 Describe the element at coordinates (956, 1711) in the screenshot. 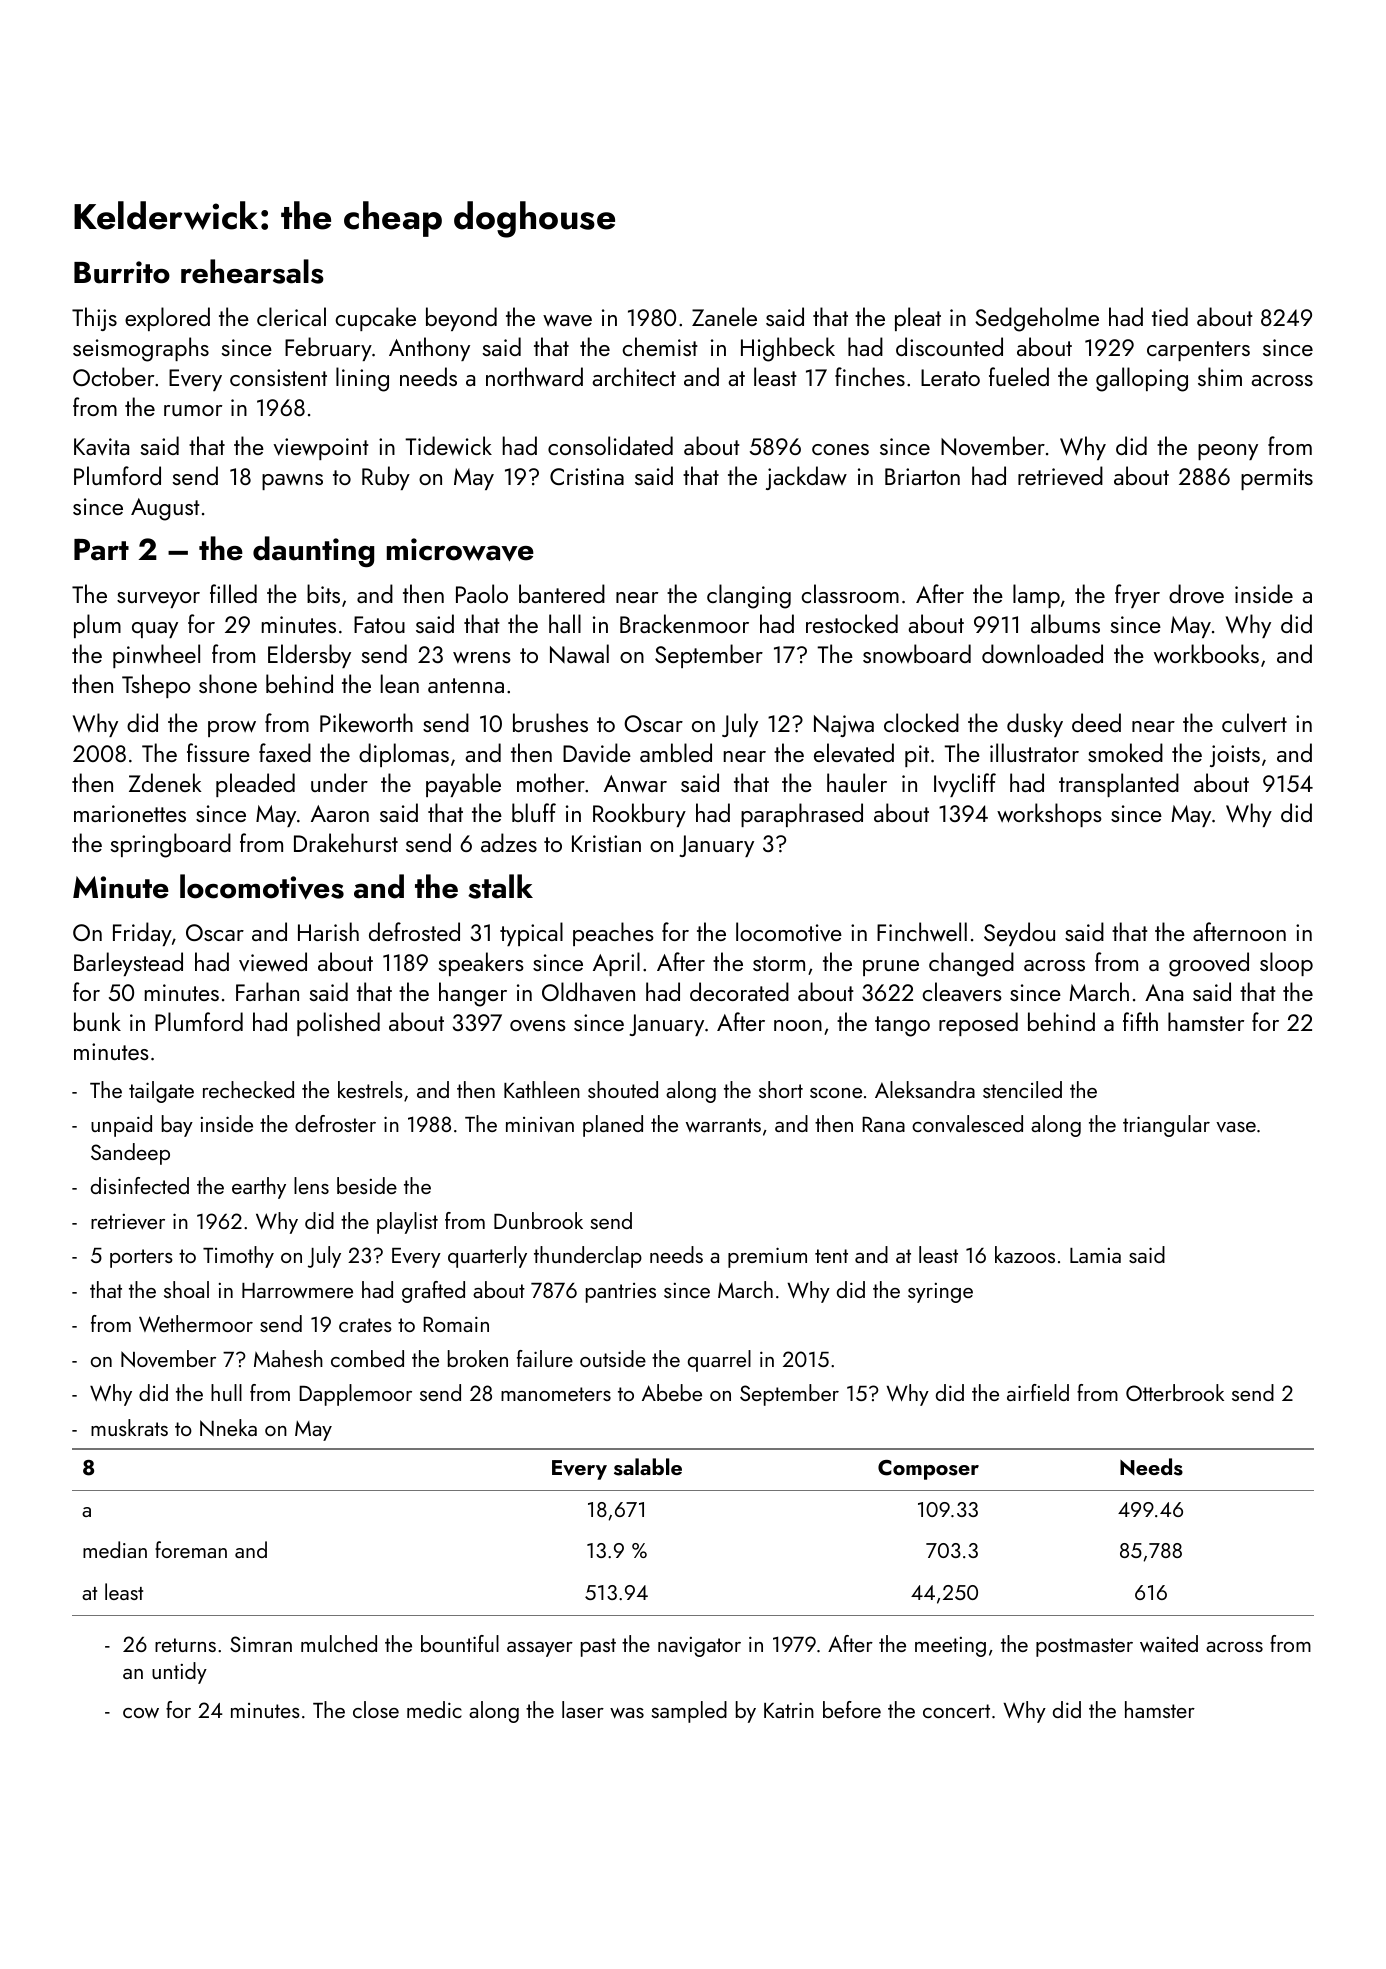

I see `concert` at that location.
